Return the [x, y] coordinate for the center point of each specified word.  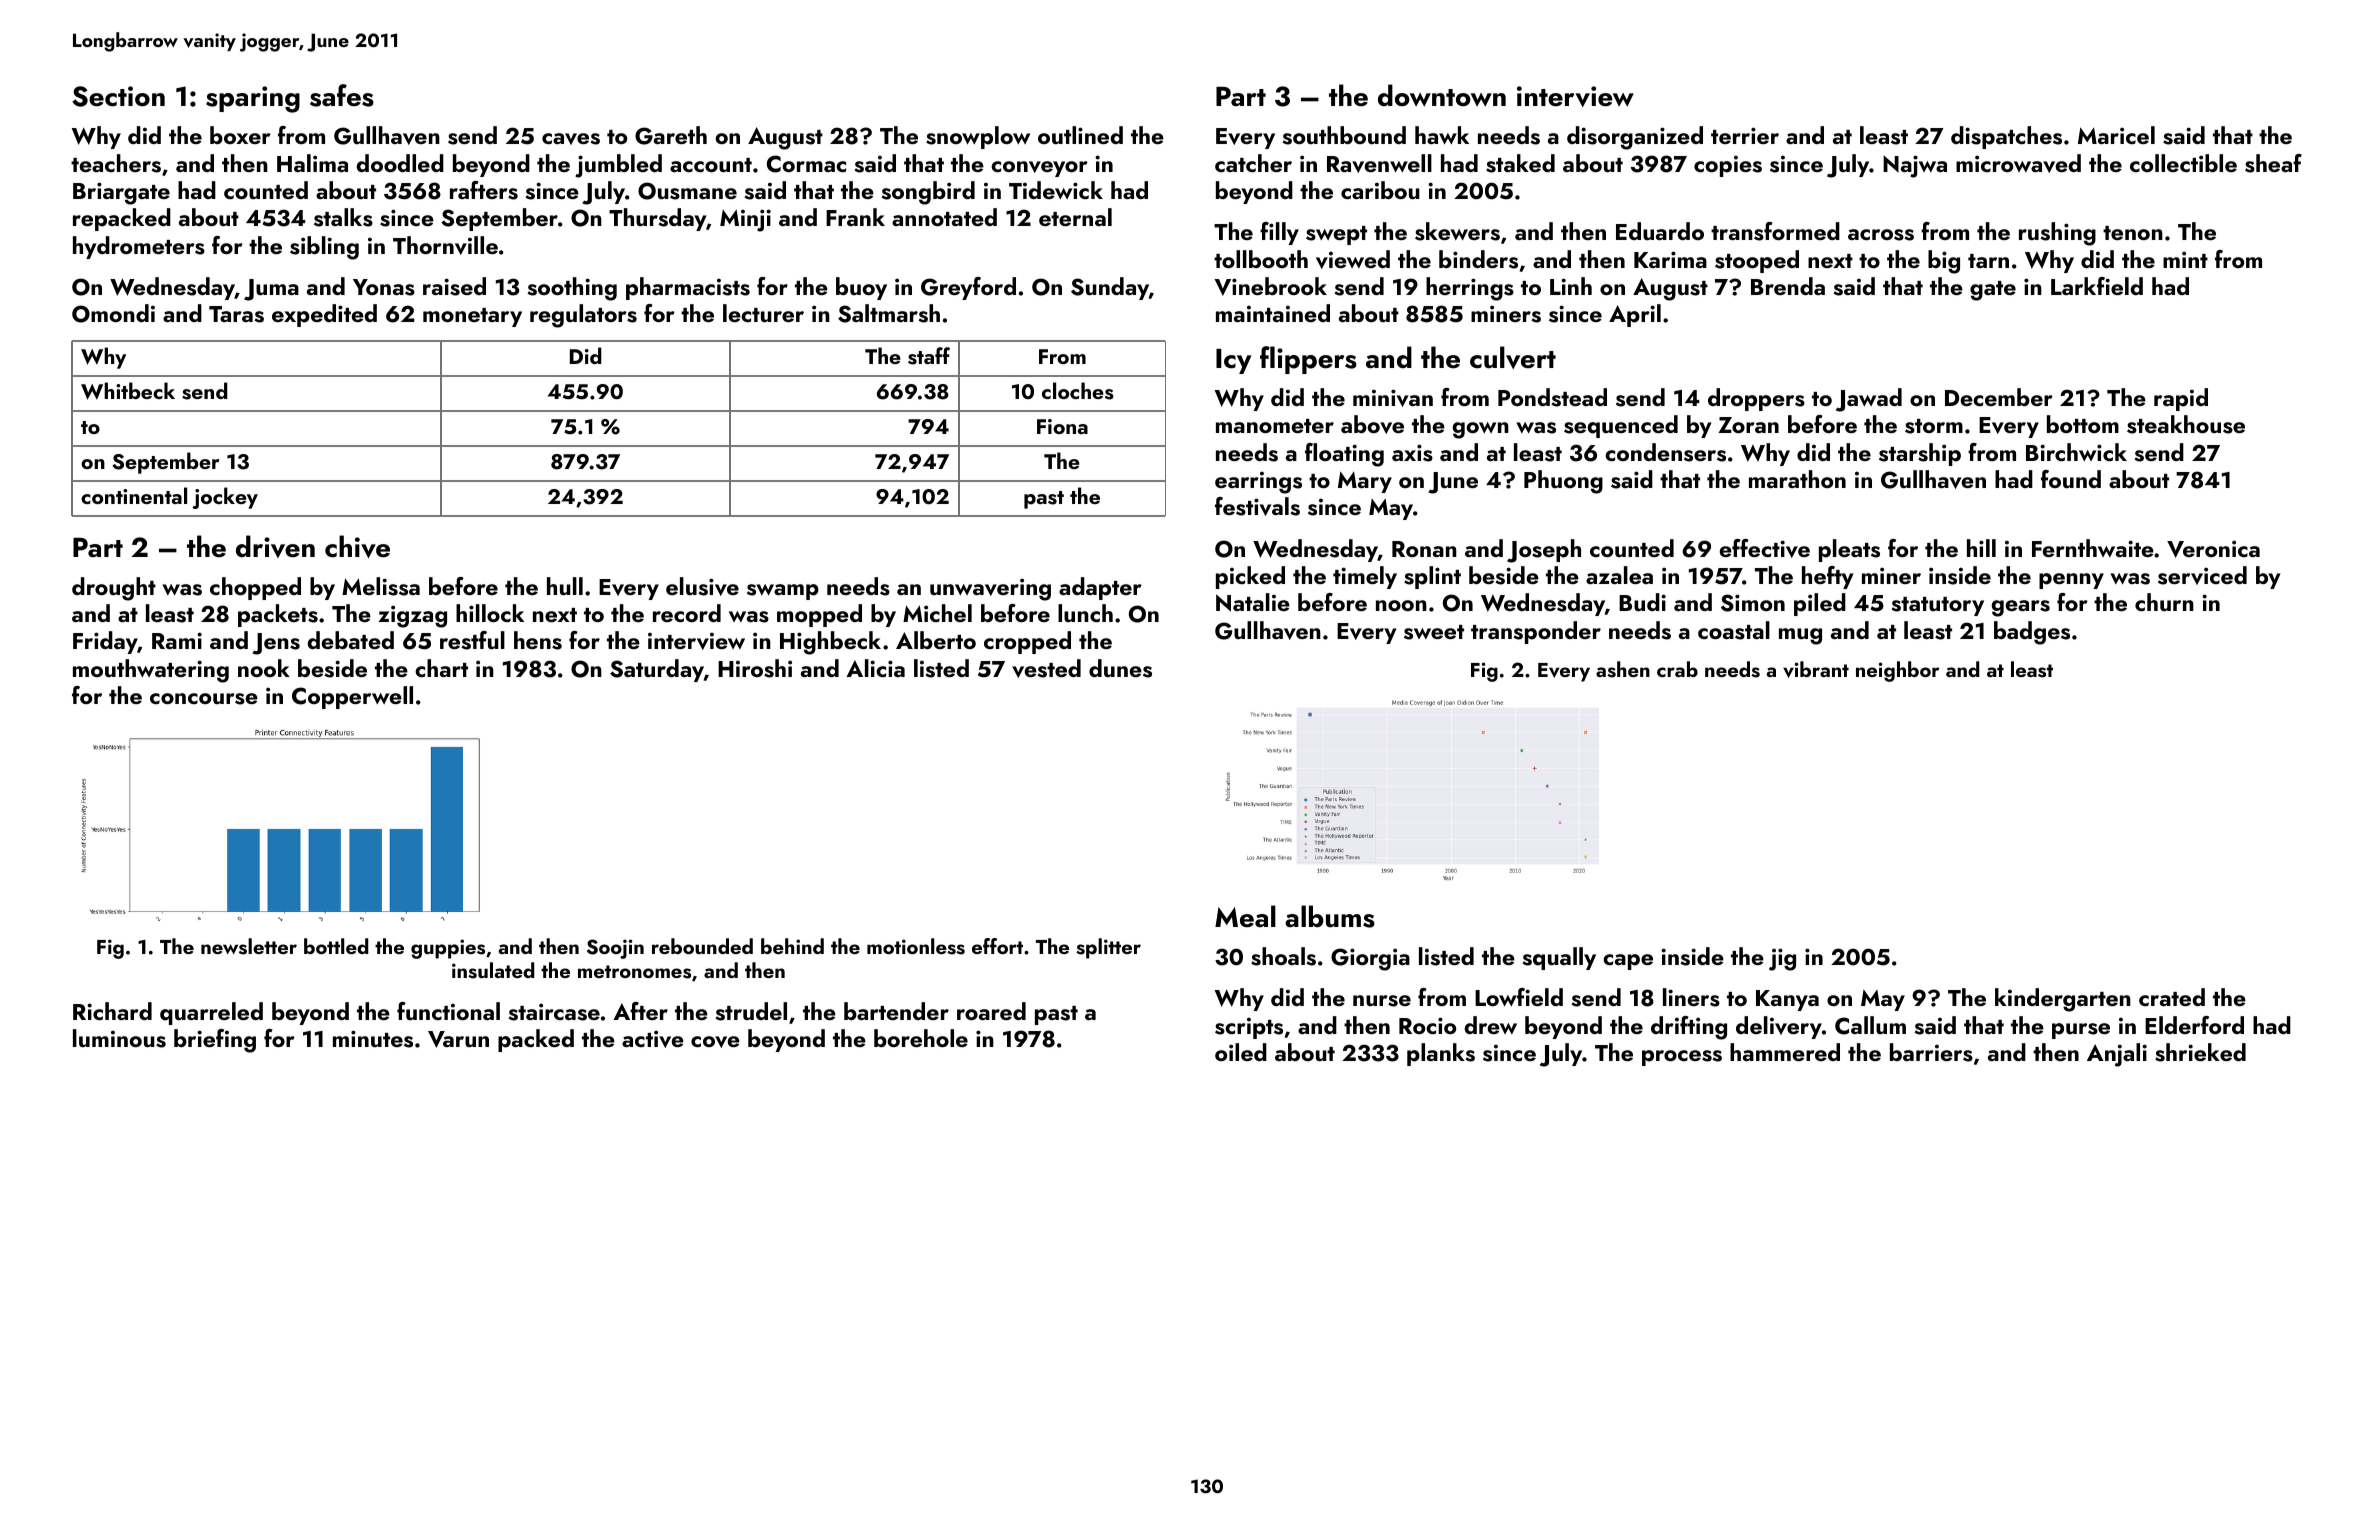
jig [1782, 959]
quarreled [211, 1013]
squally [1559, 958]
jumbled [618, 166]
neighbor [1898, 671]
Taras [236, 314]
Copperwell [352, 697]
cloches [1078, 391]
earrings [1258, 482]
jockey [225, 498]
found [2071, 479]
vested [1046, 668]
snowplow [978, 137]
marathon [1797, 479]
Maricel [2116, 135]
